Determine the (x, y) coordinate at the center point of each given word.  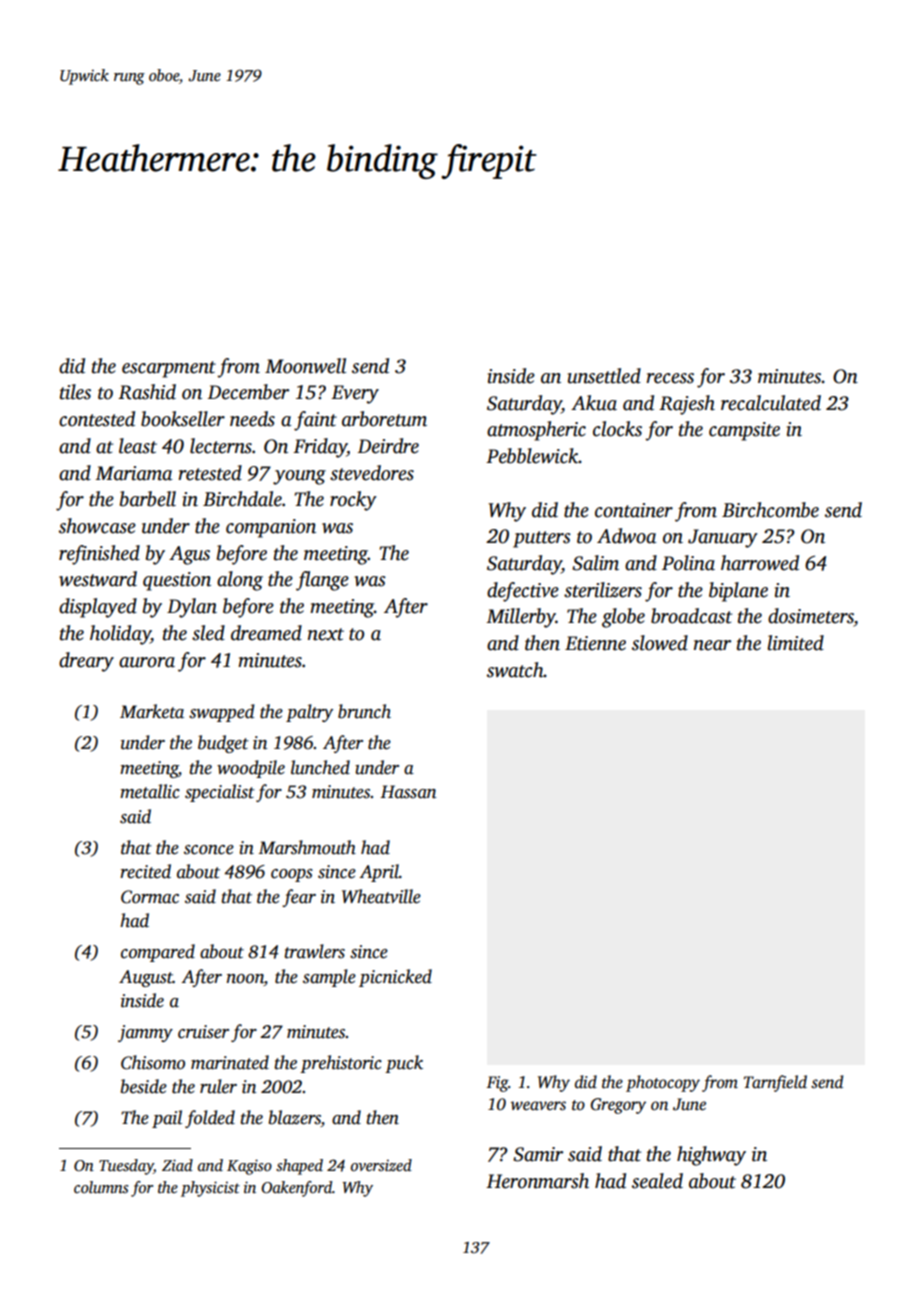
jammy (145, 1033)
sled (208, 633)
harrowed (760, 563)
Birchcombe (770, 510)
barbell (148, 499)
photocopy (663, 1083)
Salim (595, 563)
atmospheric (536, 431)
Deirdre (388, 446)
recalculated (771, 403)
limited (795, 643)
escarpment (169, 369)
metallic (150, 791)
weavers (538, 1106)
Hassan (408, 792)
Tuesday (126, 1167)
